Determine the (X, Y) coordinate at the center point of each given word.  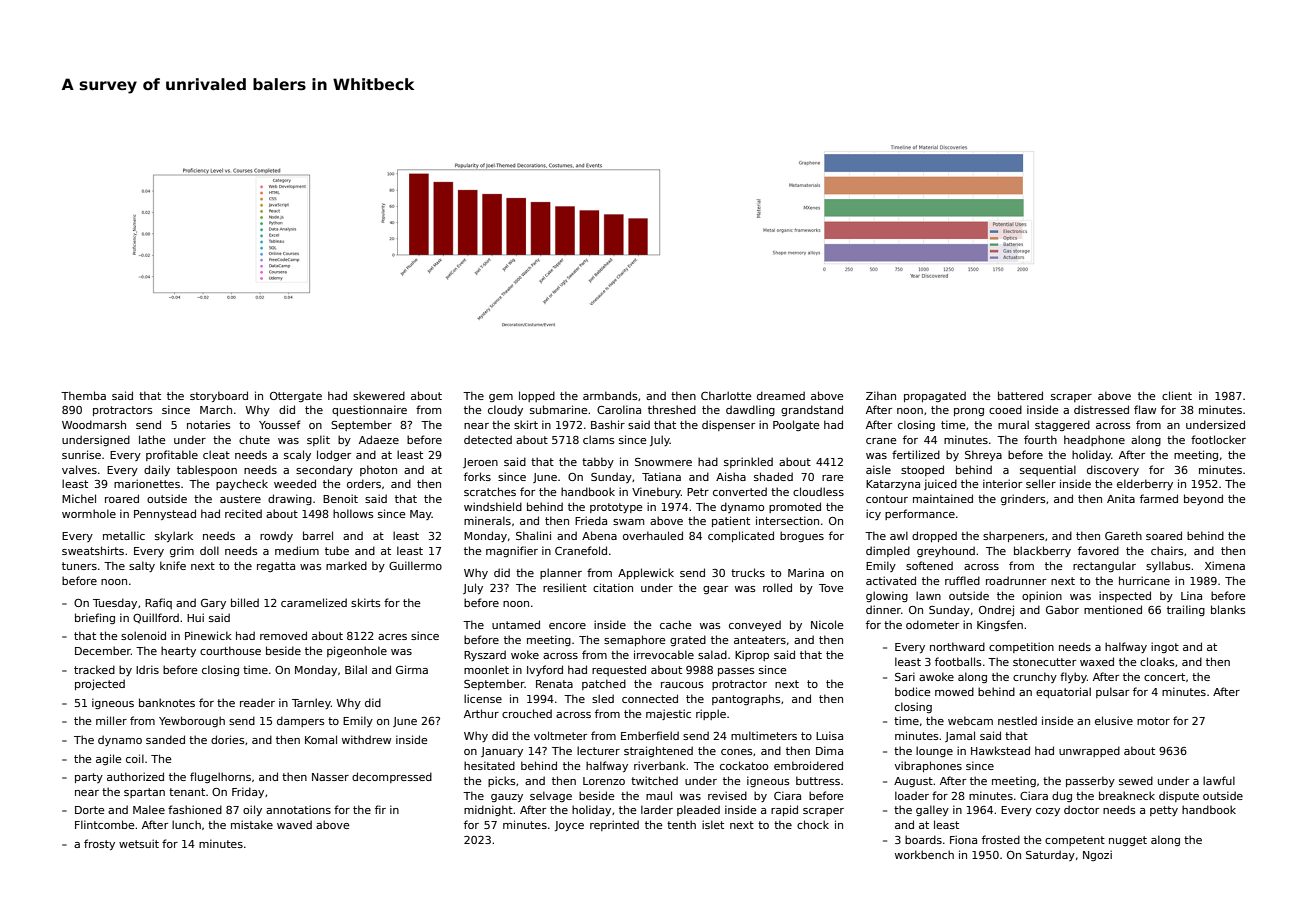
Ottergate (296, 397)
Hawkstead (1000, 750)
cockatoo (744, 765)
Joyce (569, 826)
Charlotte (726, 395)
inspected (1125, 596)
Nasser (330, 777)
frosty (99, 844)
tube (337, 550)
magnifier (512, 551)
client (1177, 395)
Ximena (1225, 565)
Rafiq (158, 603)
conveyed (755, 625)
